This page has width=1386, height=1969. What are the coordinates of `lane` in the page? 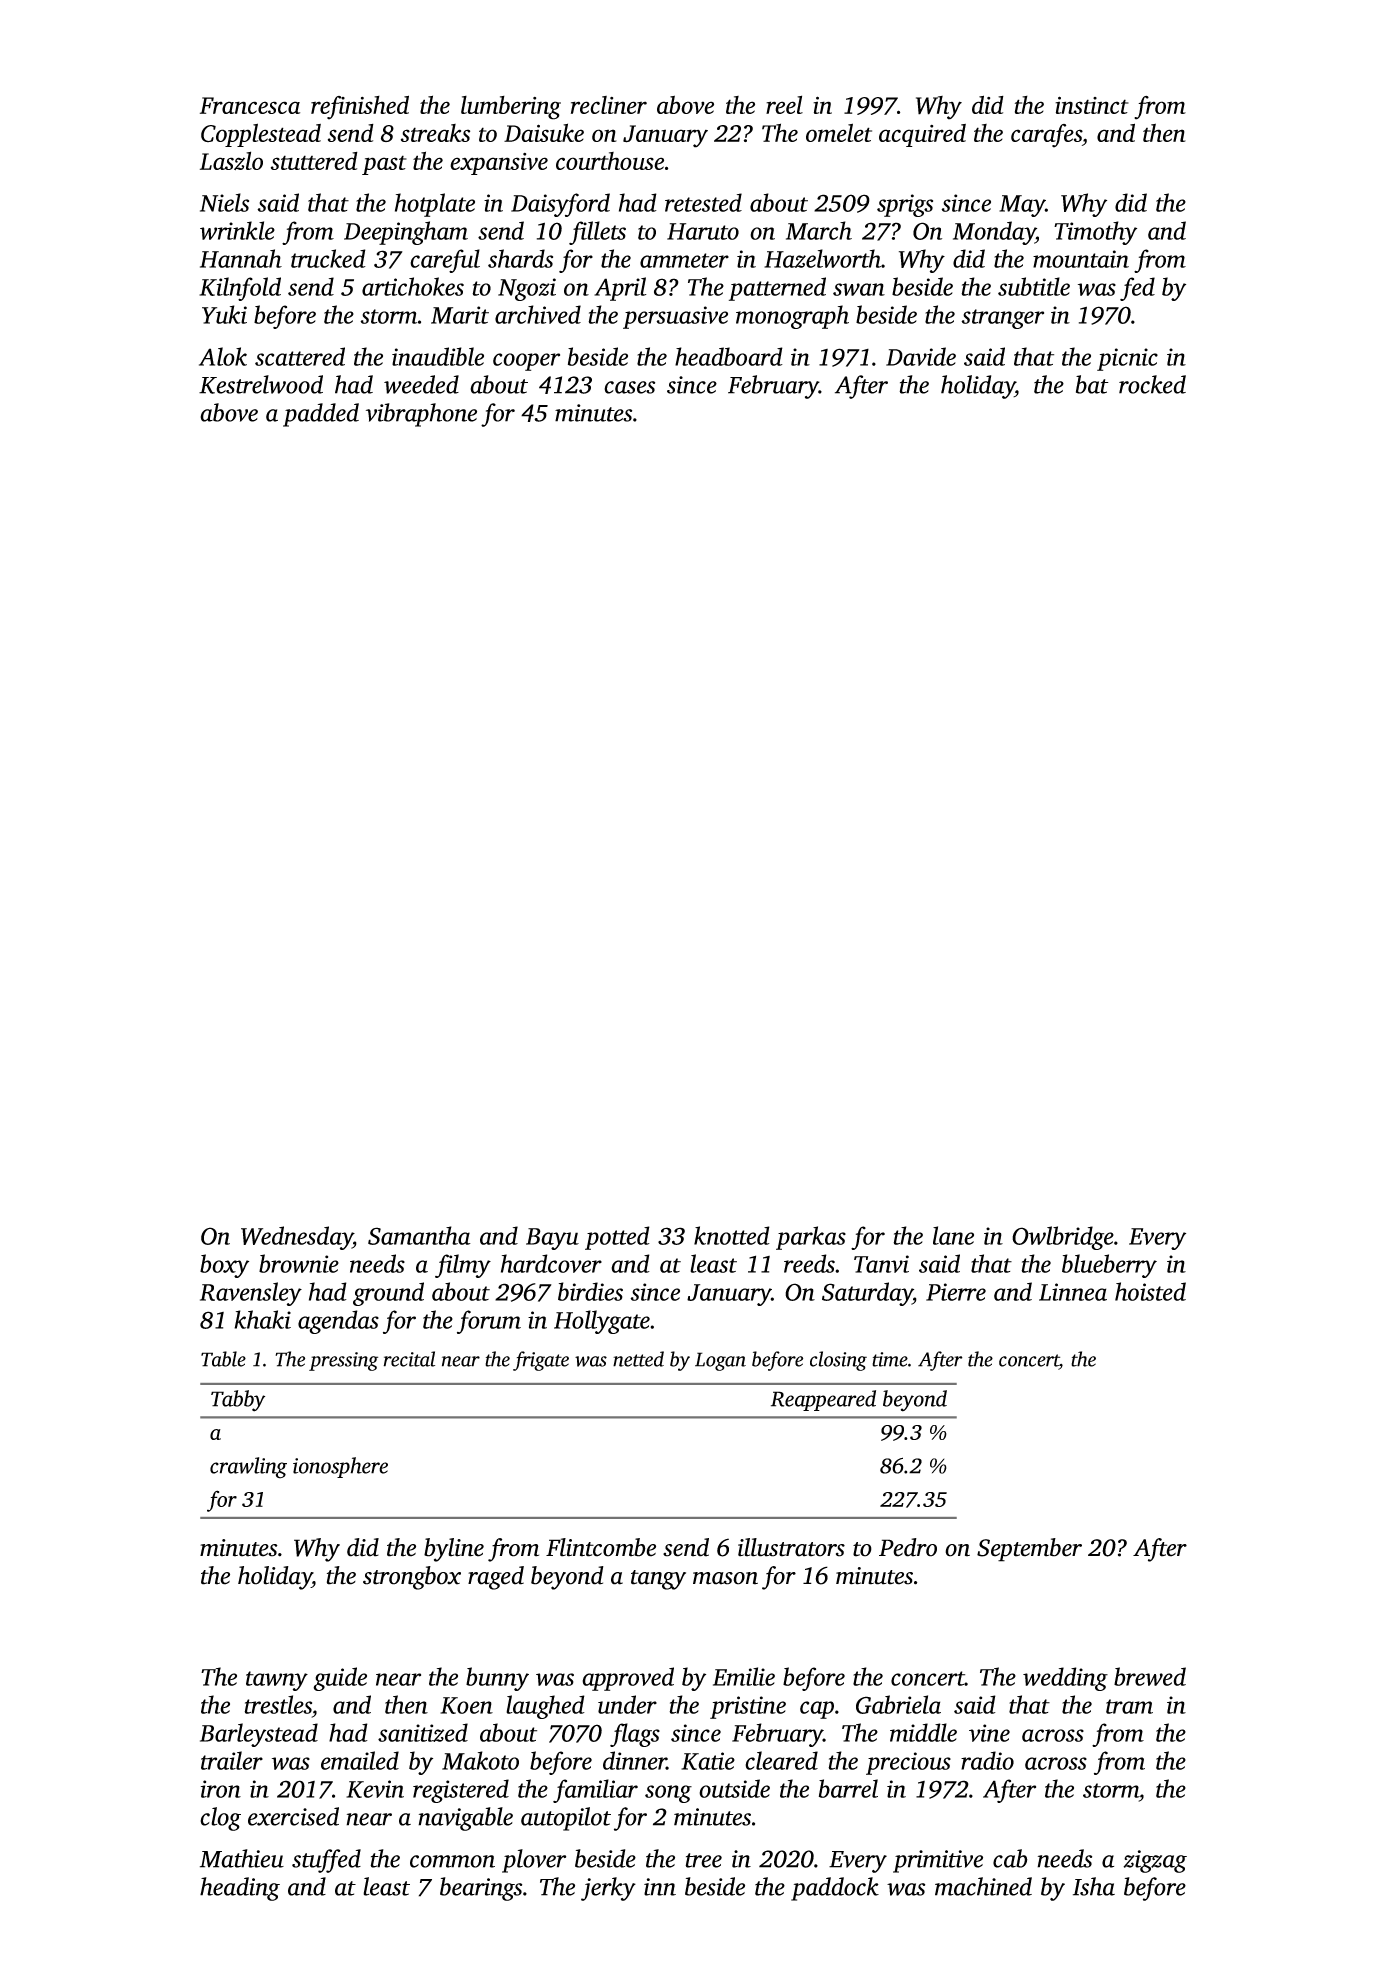 It's located at (953, 1235).
